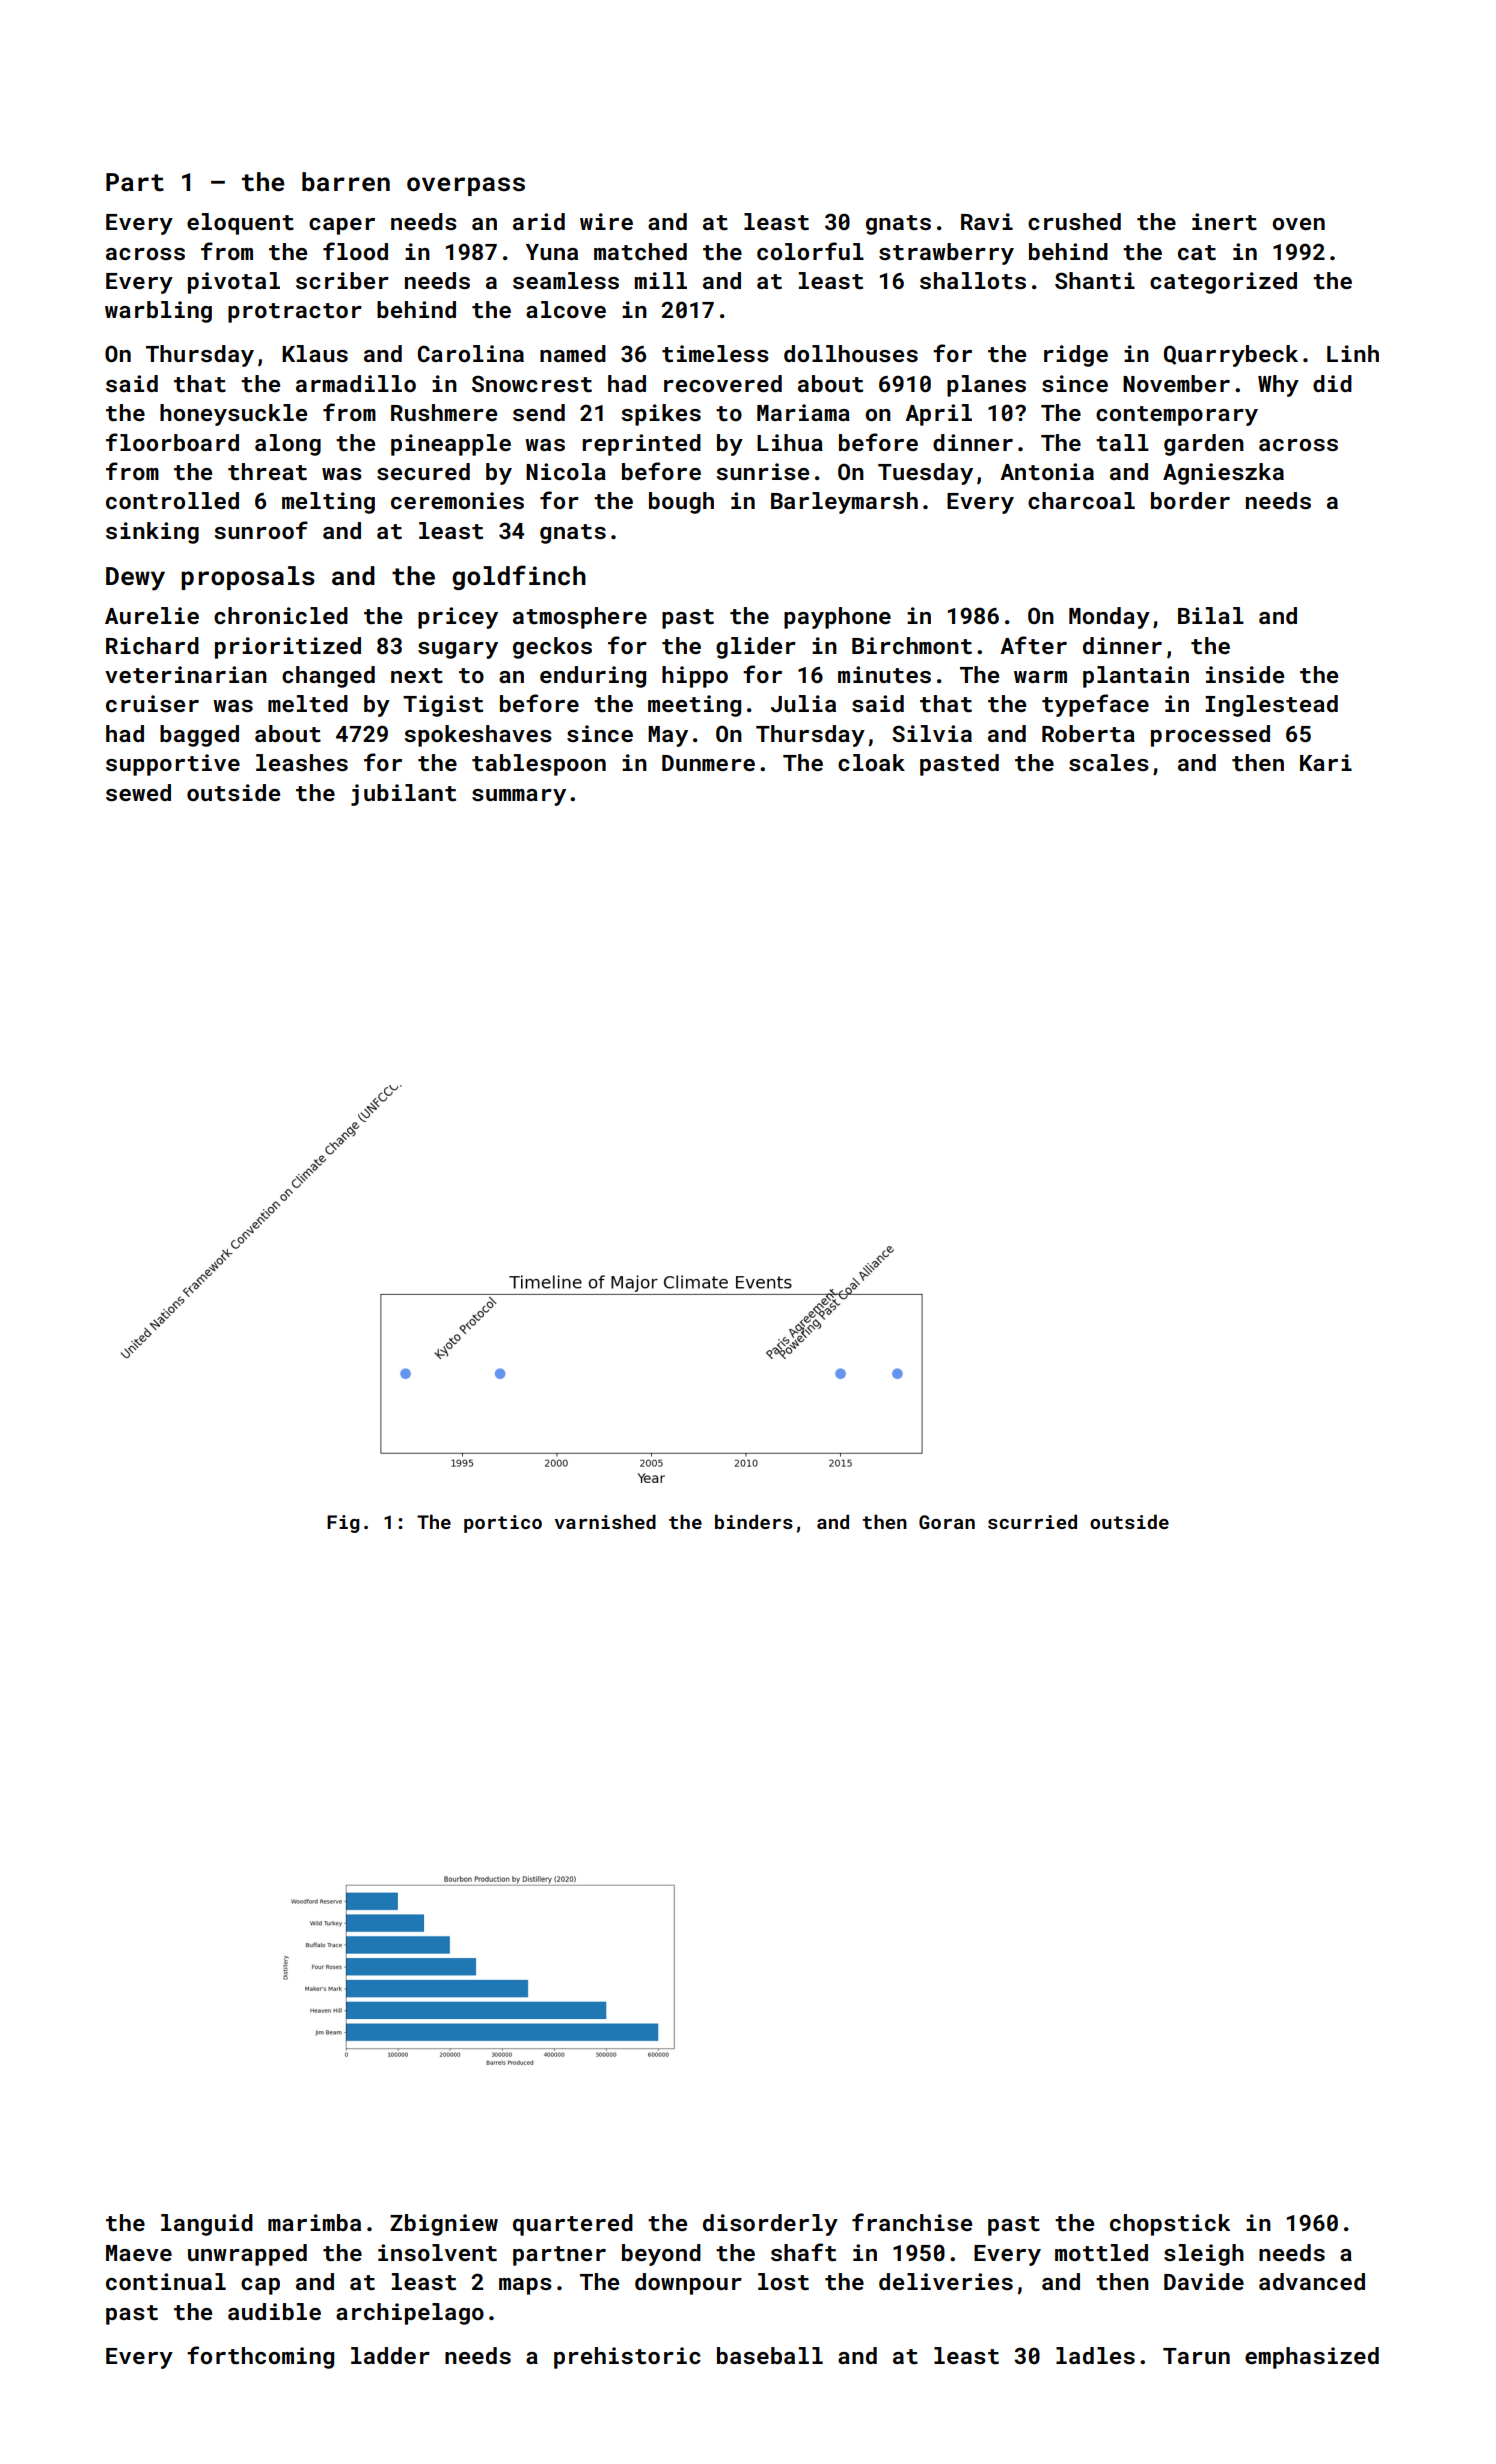 The image size is (1496, 2464). Describe the element at coordinates (503, 1524) in the document. I see `portico` at that location.
